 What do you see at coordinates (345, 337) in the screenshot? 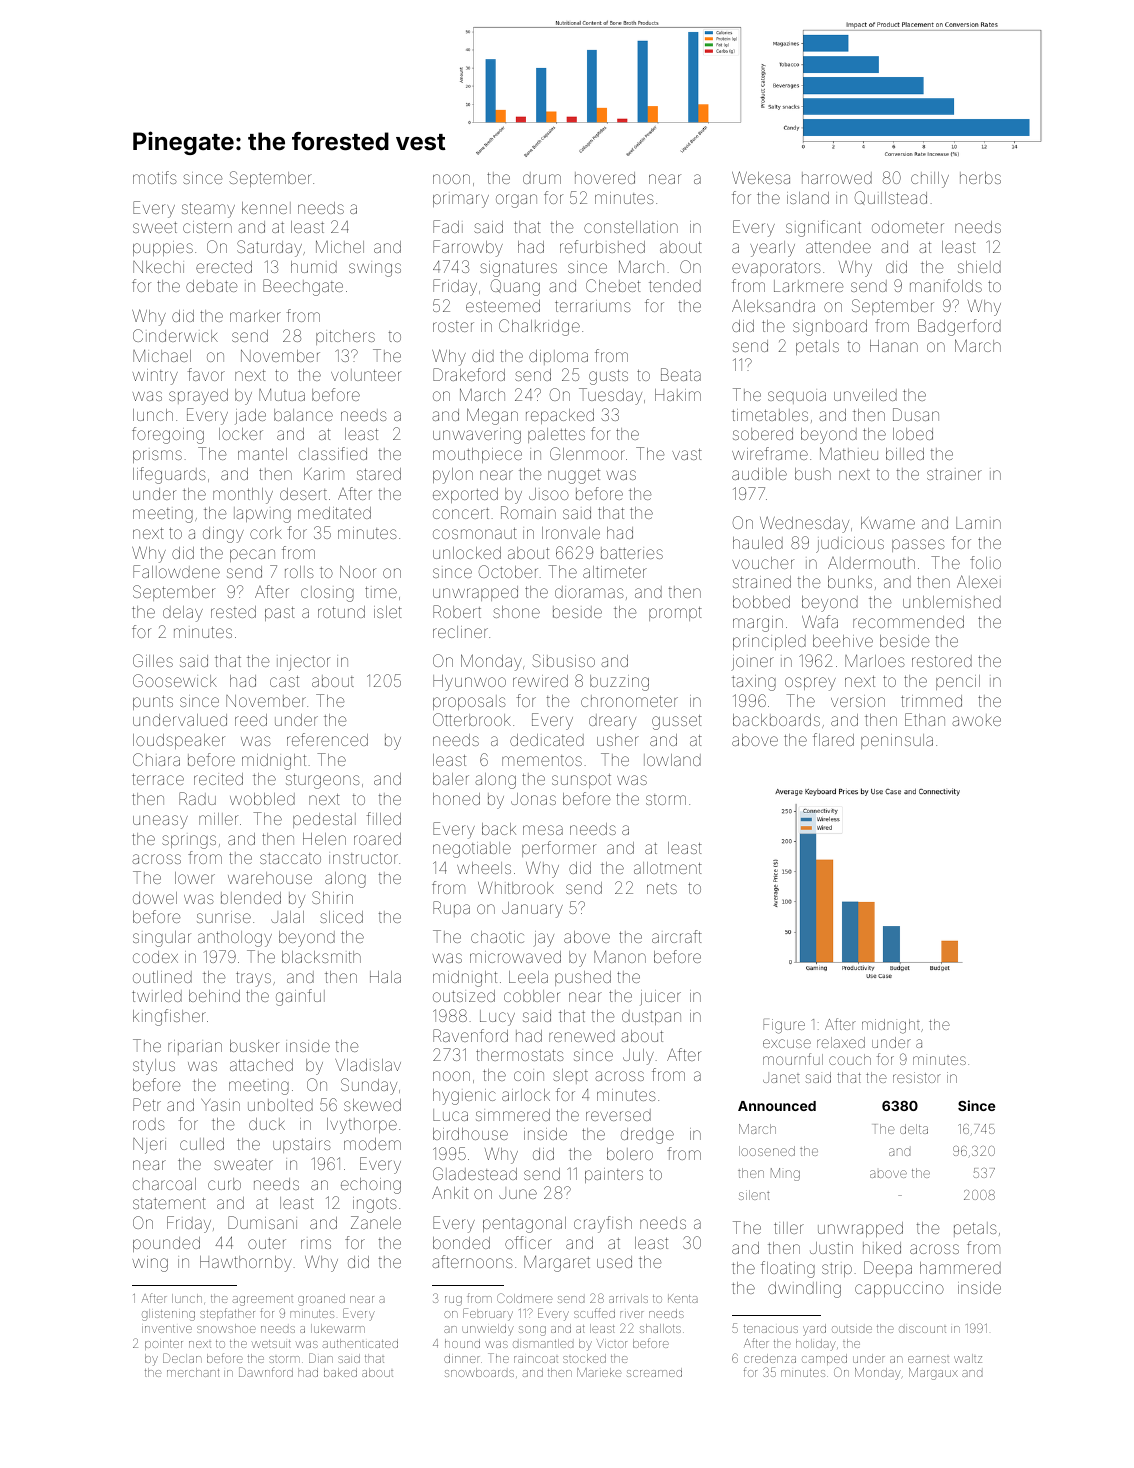
I see `pitchers` at bounding box center [345, 337].
